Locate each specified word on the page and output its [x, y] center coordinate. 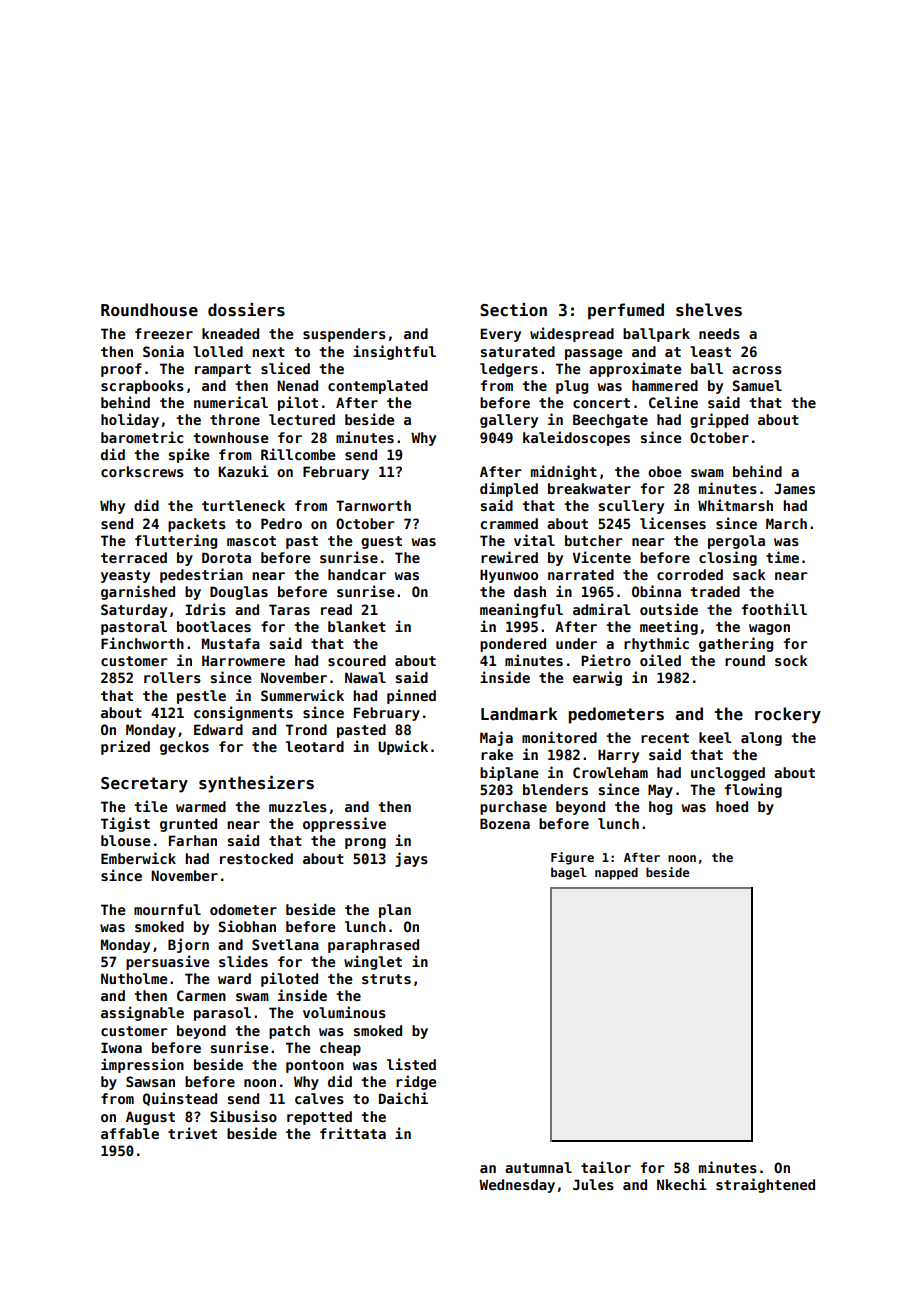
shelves [709, 310]
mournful [167, 909]
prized [125, 747]
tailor [606, 1167]
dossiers [246, 310]
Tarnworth [373, 505]
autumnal [538, 1167]
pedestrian [201, 575]
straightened [765, 1185]
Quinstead [180, 1099]
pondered [513, 645]
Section [513, 310]
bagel [568, 873]
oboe [664, 471]
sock [791, 660]
